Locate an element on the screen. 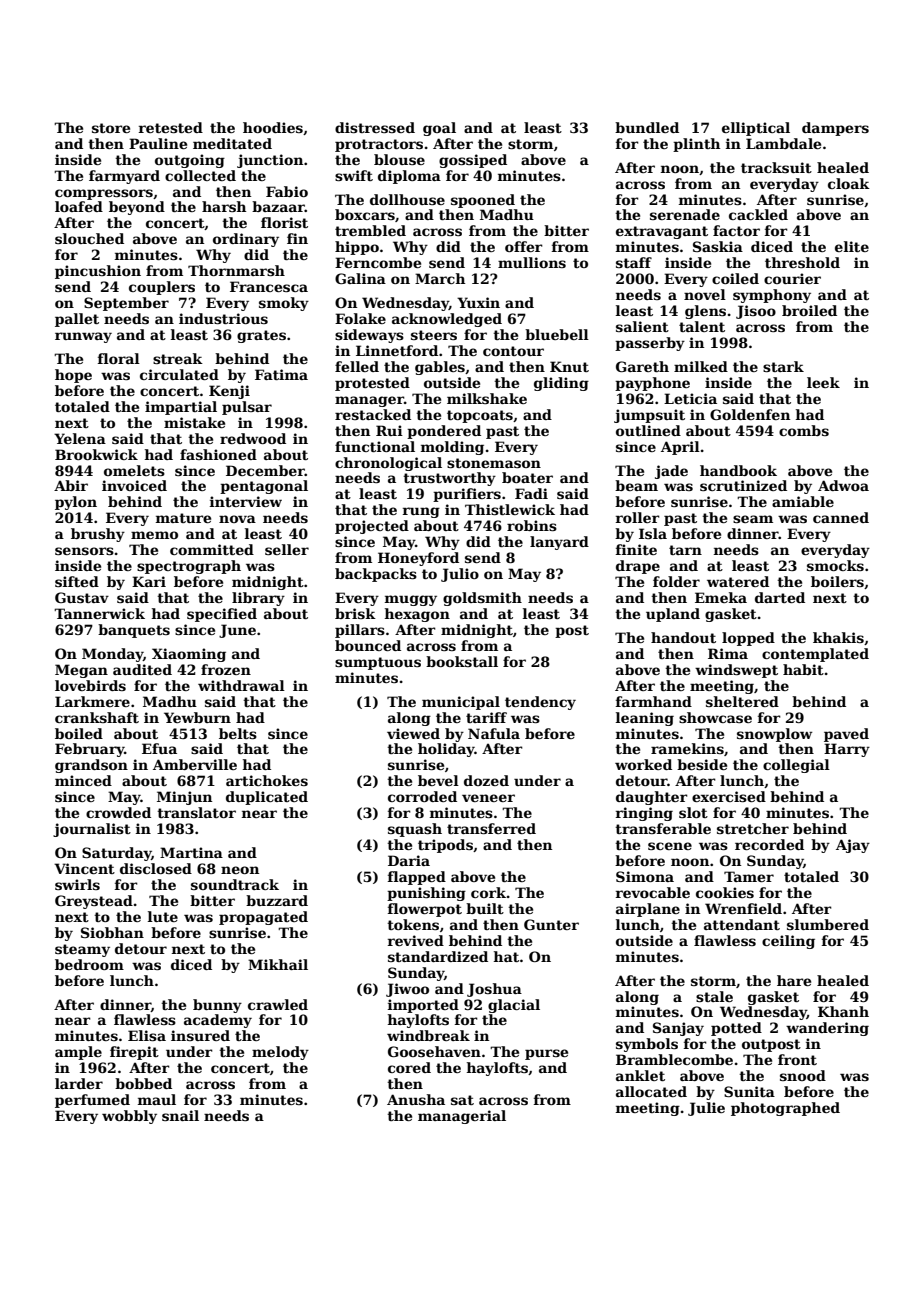 The width and height of the screenshot is (924, 1308). maul is located at coordinates (157, 1099).
